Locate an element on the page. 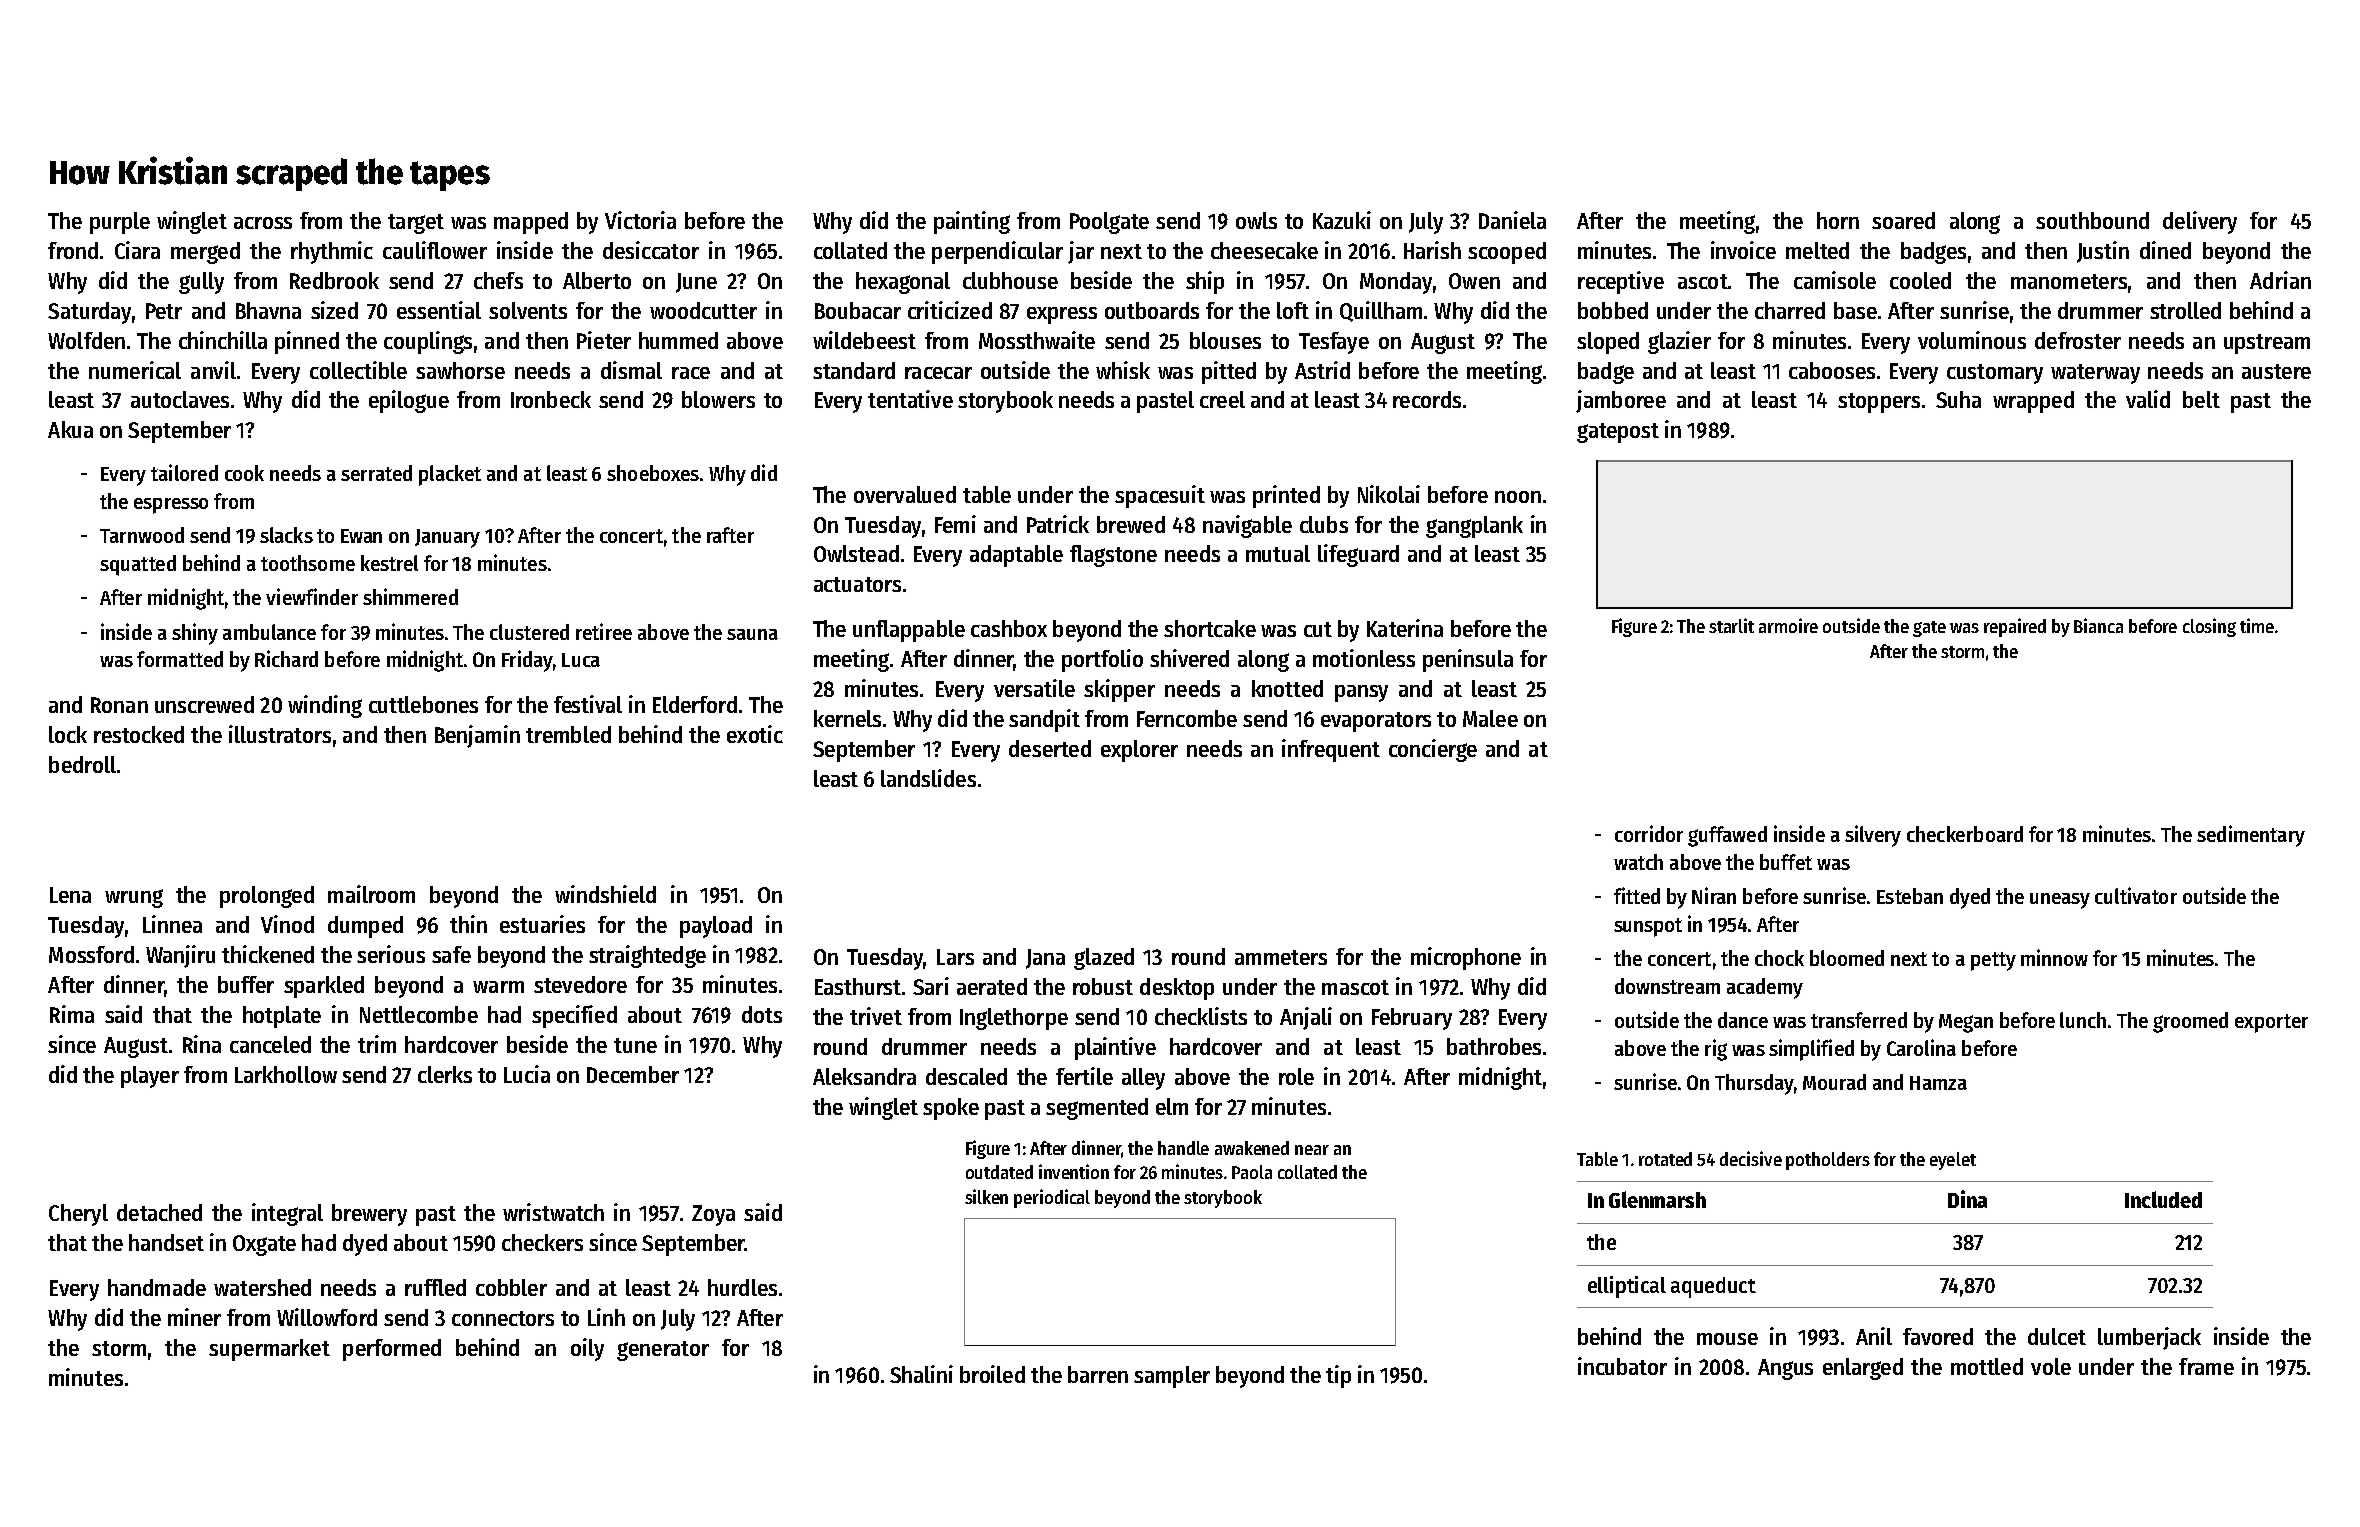 This image has height=1527, width=2360. time is located at coordinates (2257, 625).
